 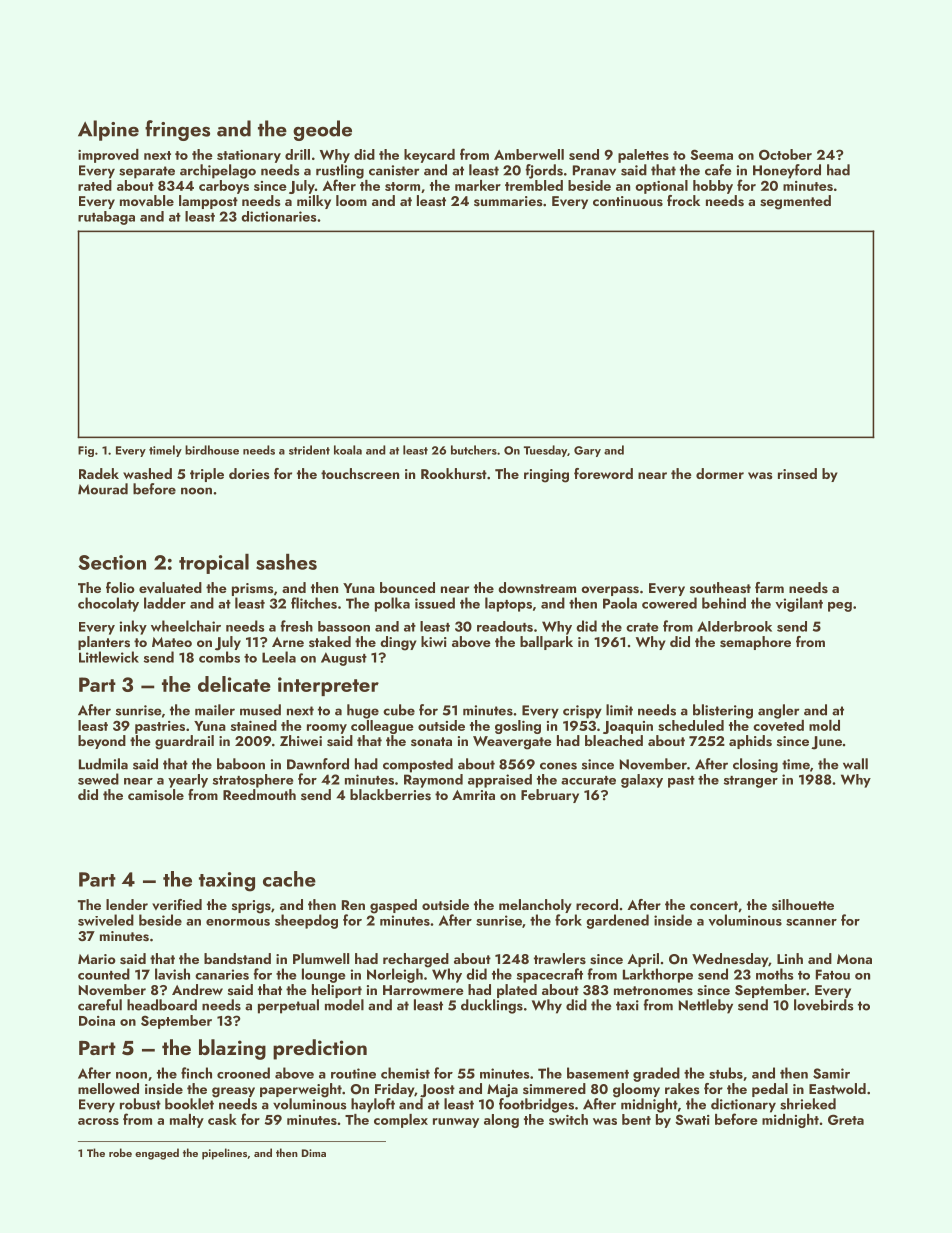 What do you see at coordinates (399, 710) in the document?
I see `cube` at bounding box center [399, 710].
